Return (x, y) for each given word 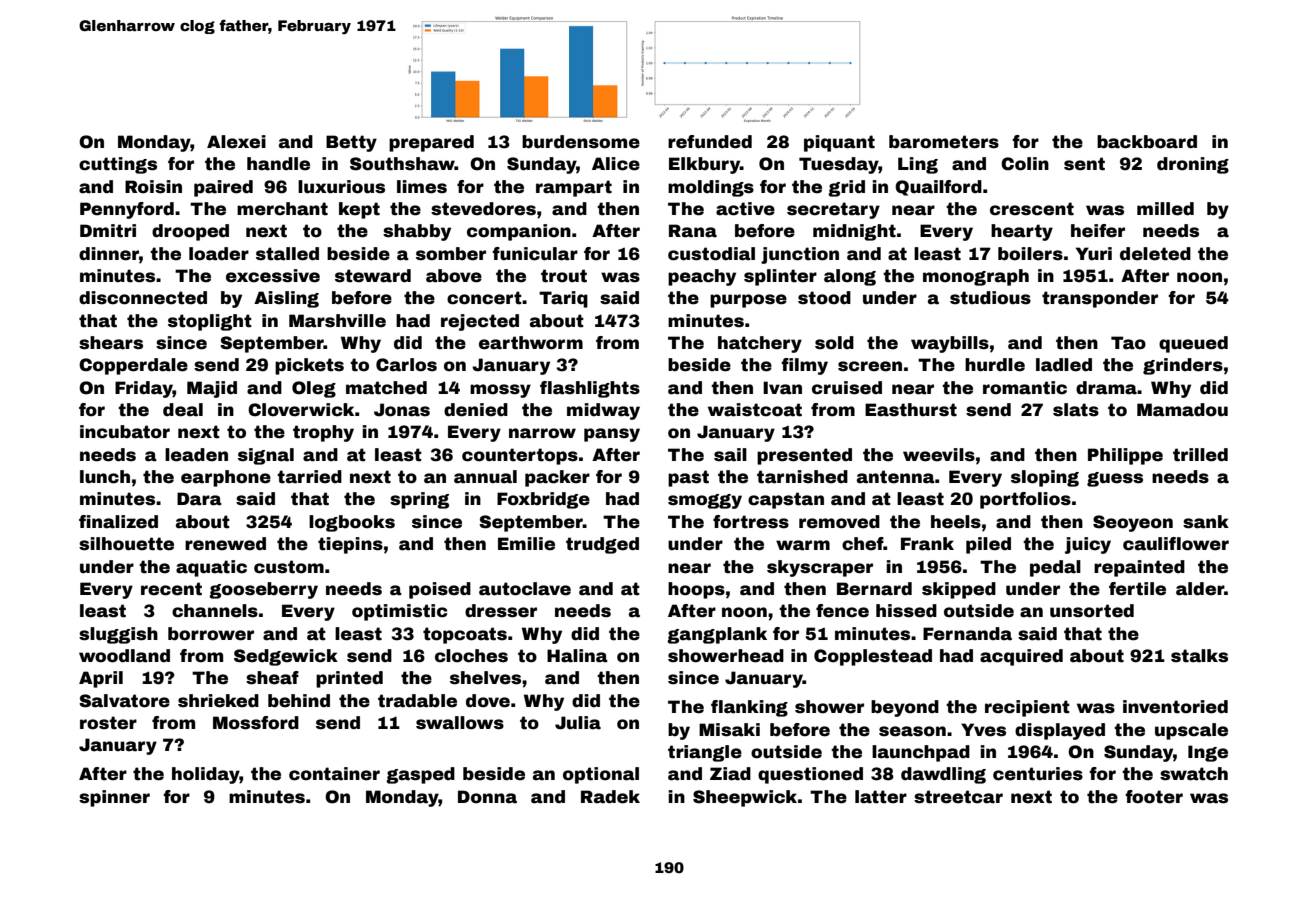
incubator (125, 432)
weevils (939, 455)
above (454, 276)
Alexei (236, 142)
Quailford (938, 188)
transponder (1100, 299)
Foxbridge (543, 500)
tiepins (350, 545)
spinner (114, 798)
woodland (124, 656)
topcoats (465, 635)
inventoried (1175, 707)
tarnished (802, 477)
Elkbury (704, 165)
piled (988, 545)
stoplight (210, 322)
